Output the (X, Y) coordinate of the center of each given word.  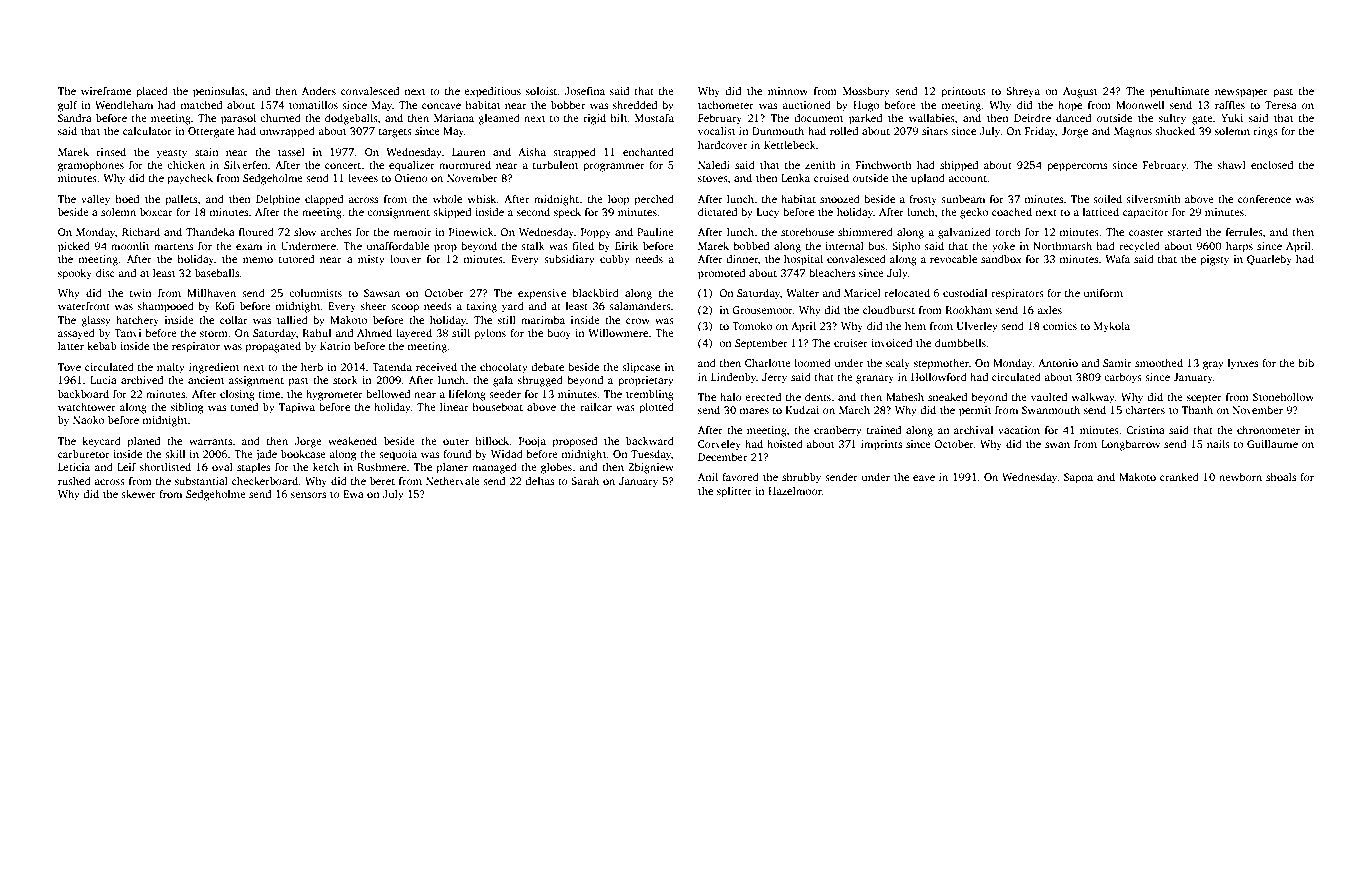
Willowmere (618, 333)
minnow (788, 91)
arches (336, 232)
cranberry (838, 431)
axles (1049, 310)
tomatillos (313, 105)
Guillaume (1272, 444)
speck (567, 213)
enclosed (1272, 165)
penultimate (1179, 92)
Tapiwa (297, 408)
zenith (820, 165)
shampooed (166, 307)
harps (1239, 247)
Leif (126, 467)
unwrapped (287, 132)
